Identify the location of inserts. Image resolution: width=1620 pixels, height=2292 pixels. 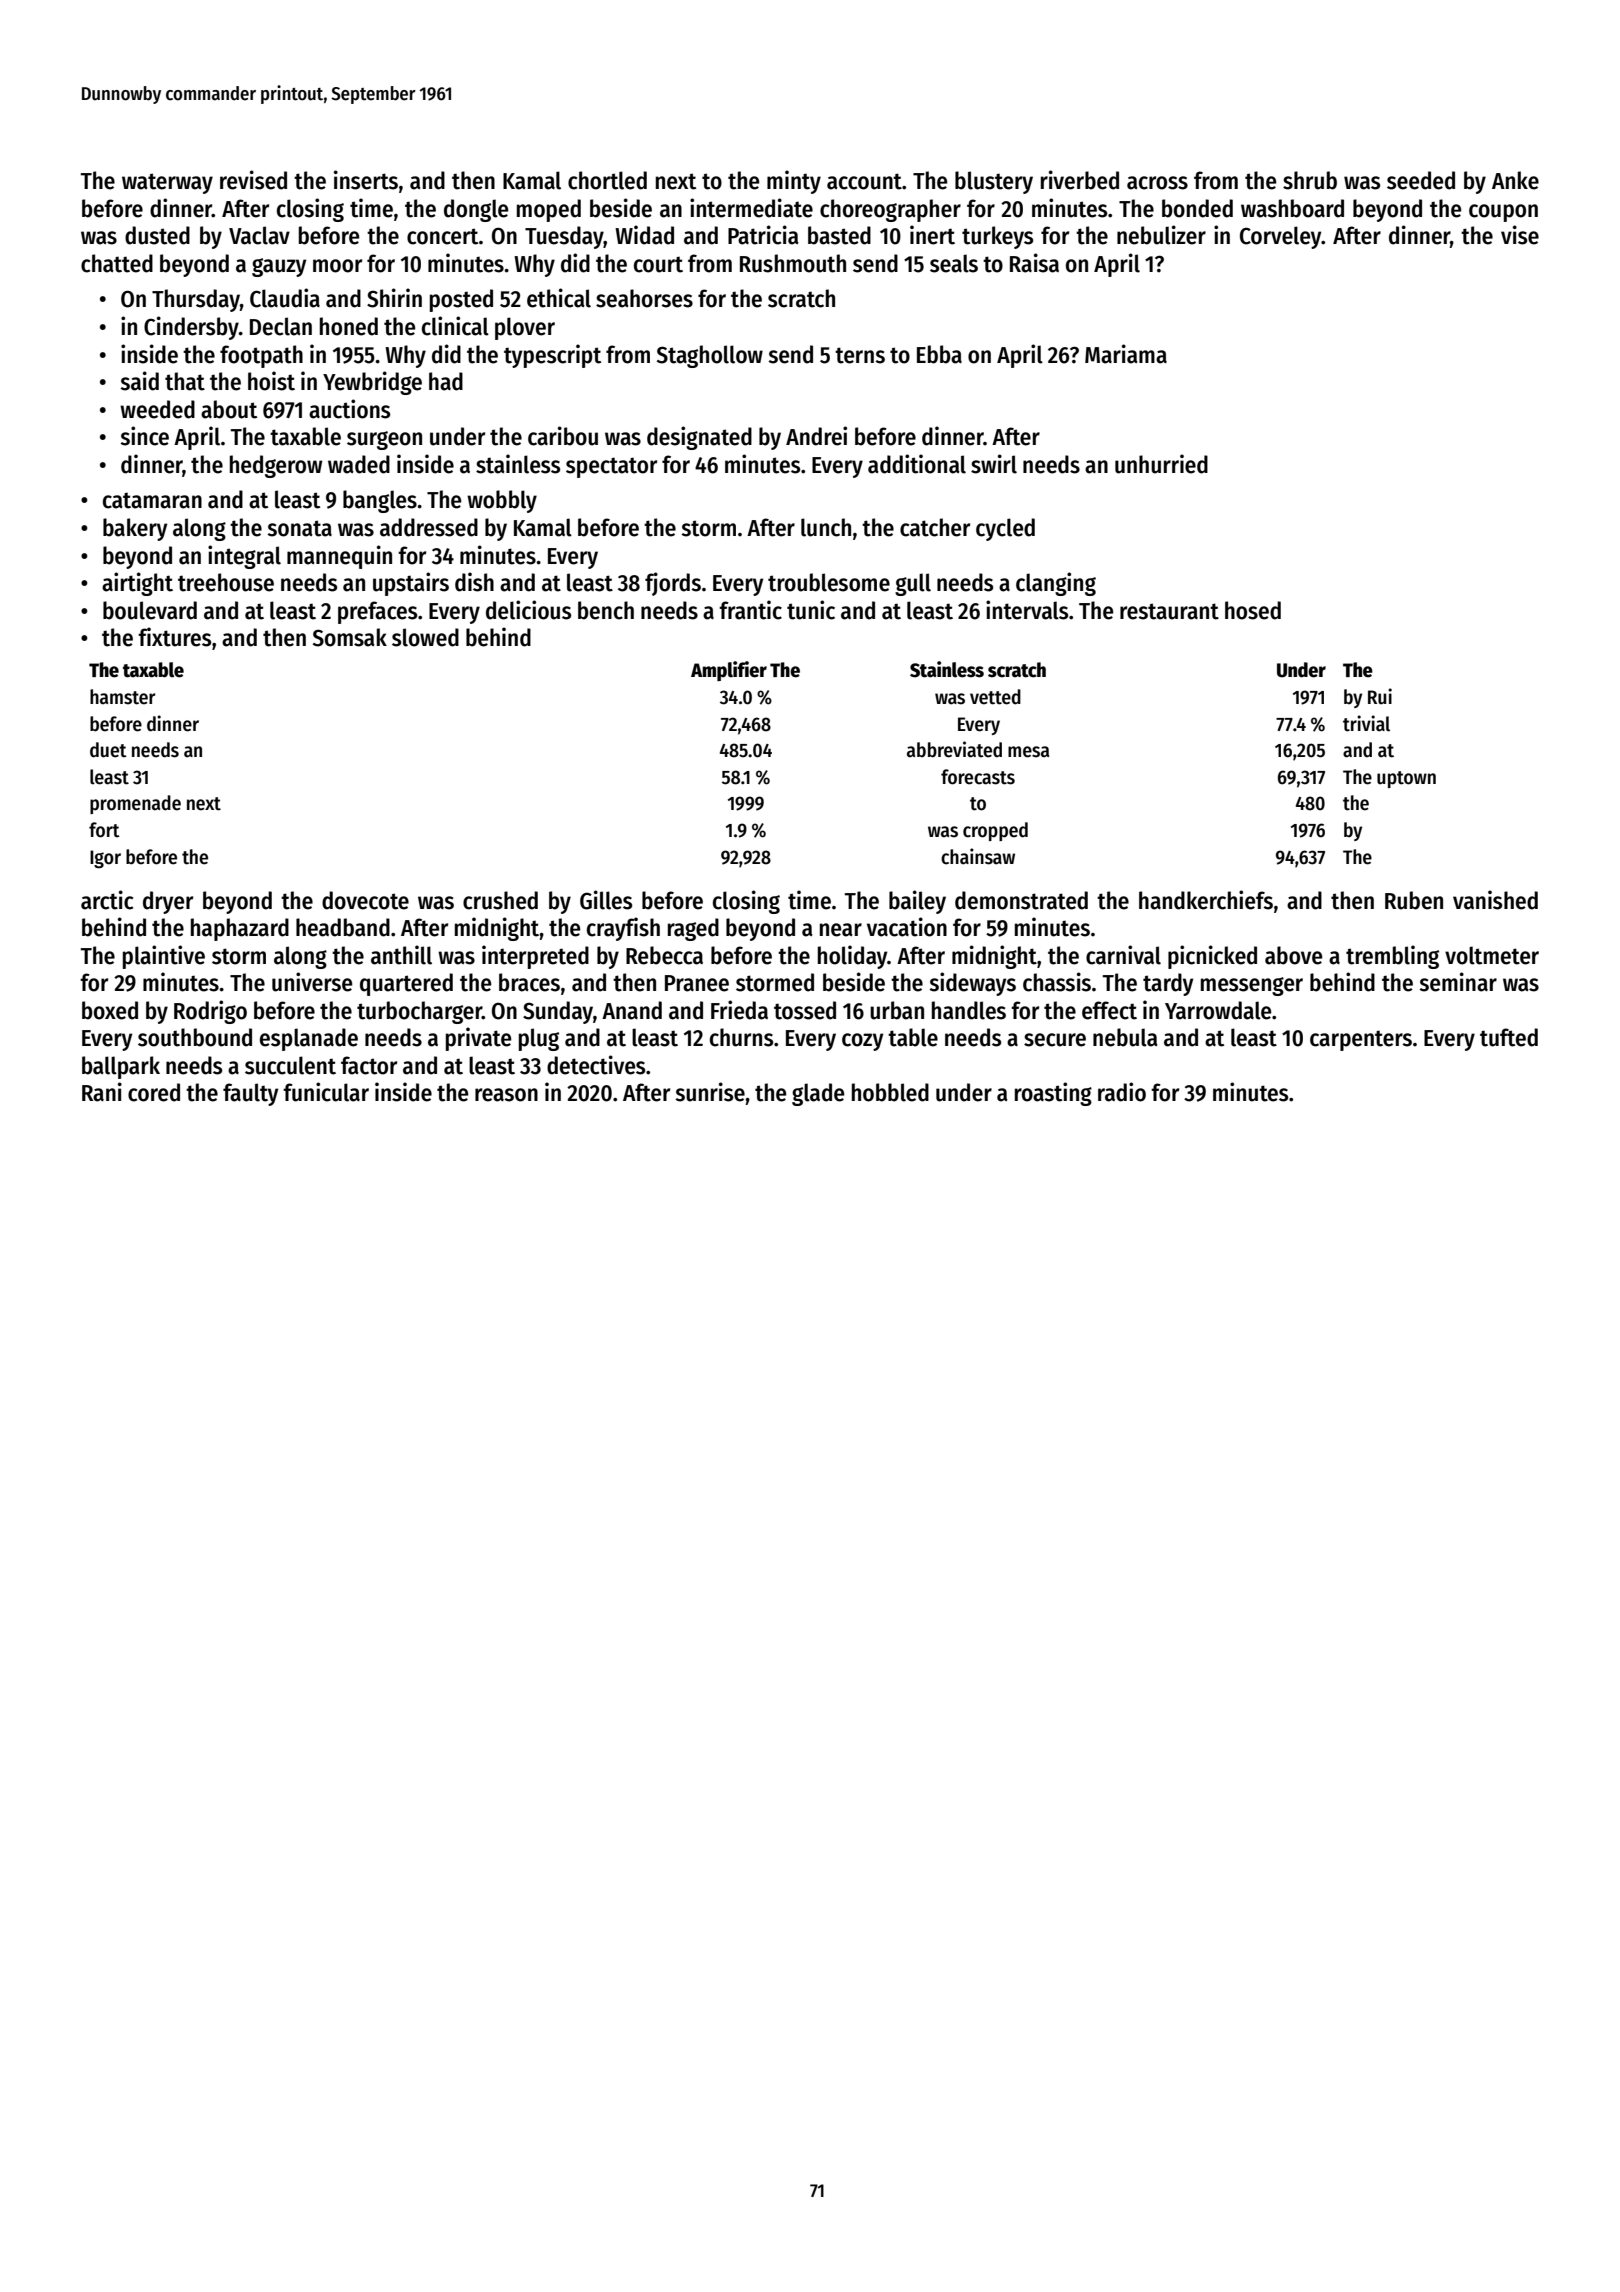
(366, 180).
